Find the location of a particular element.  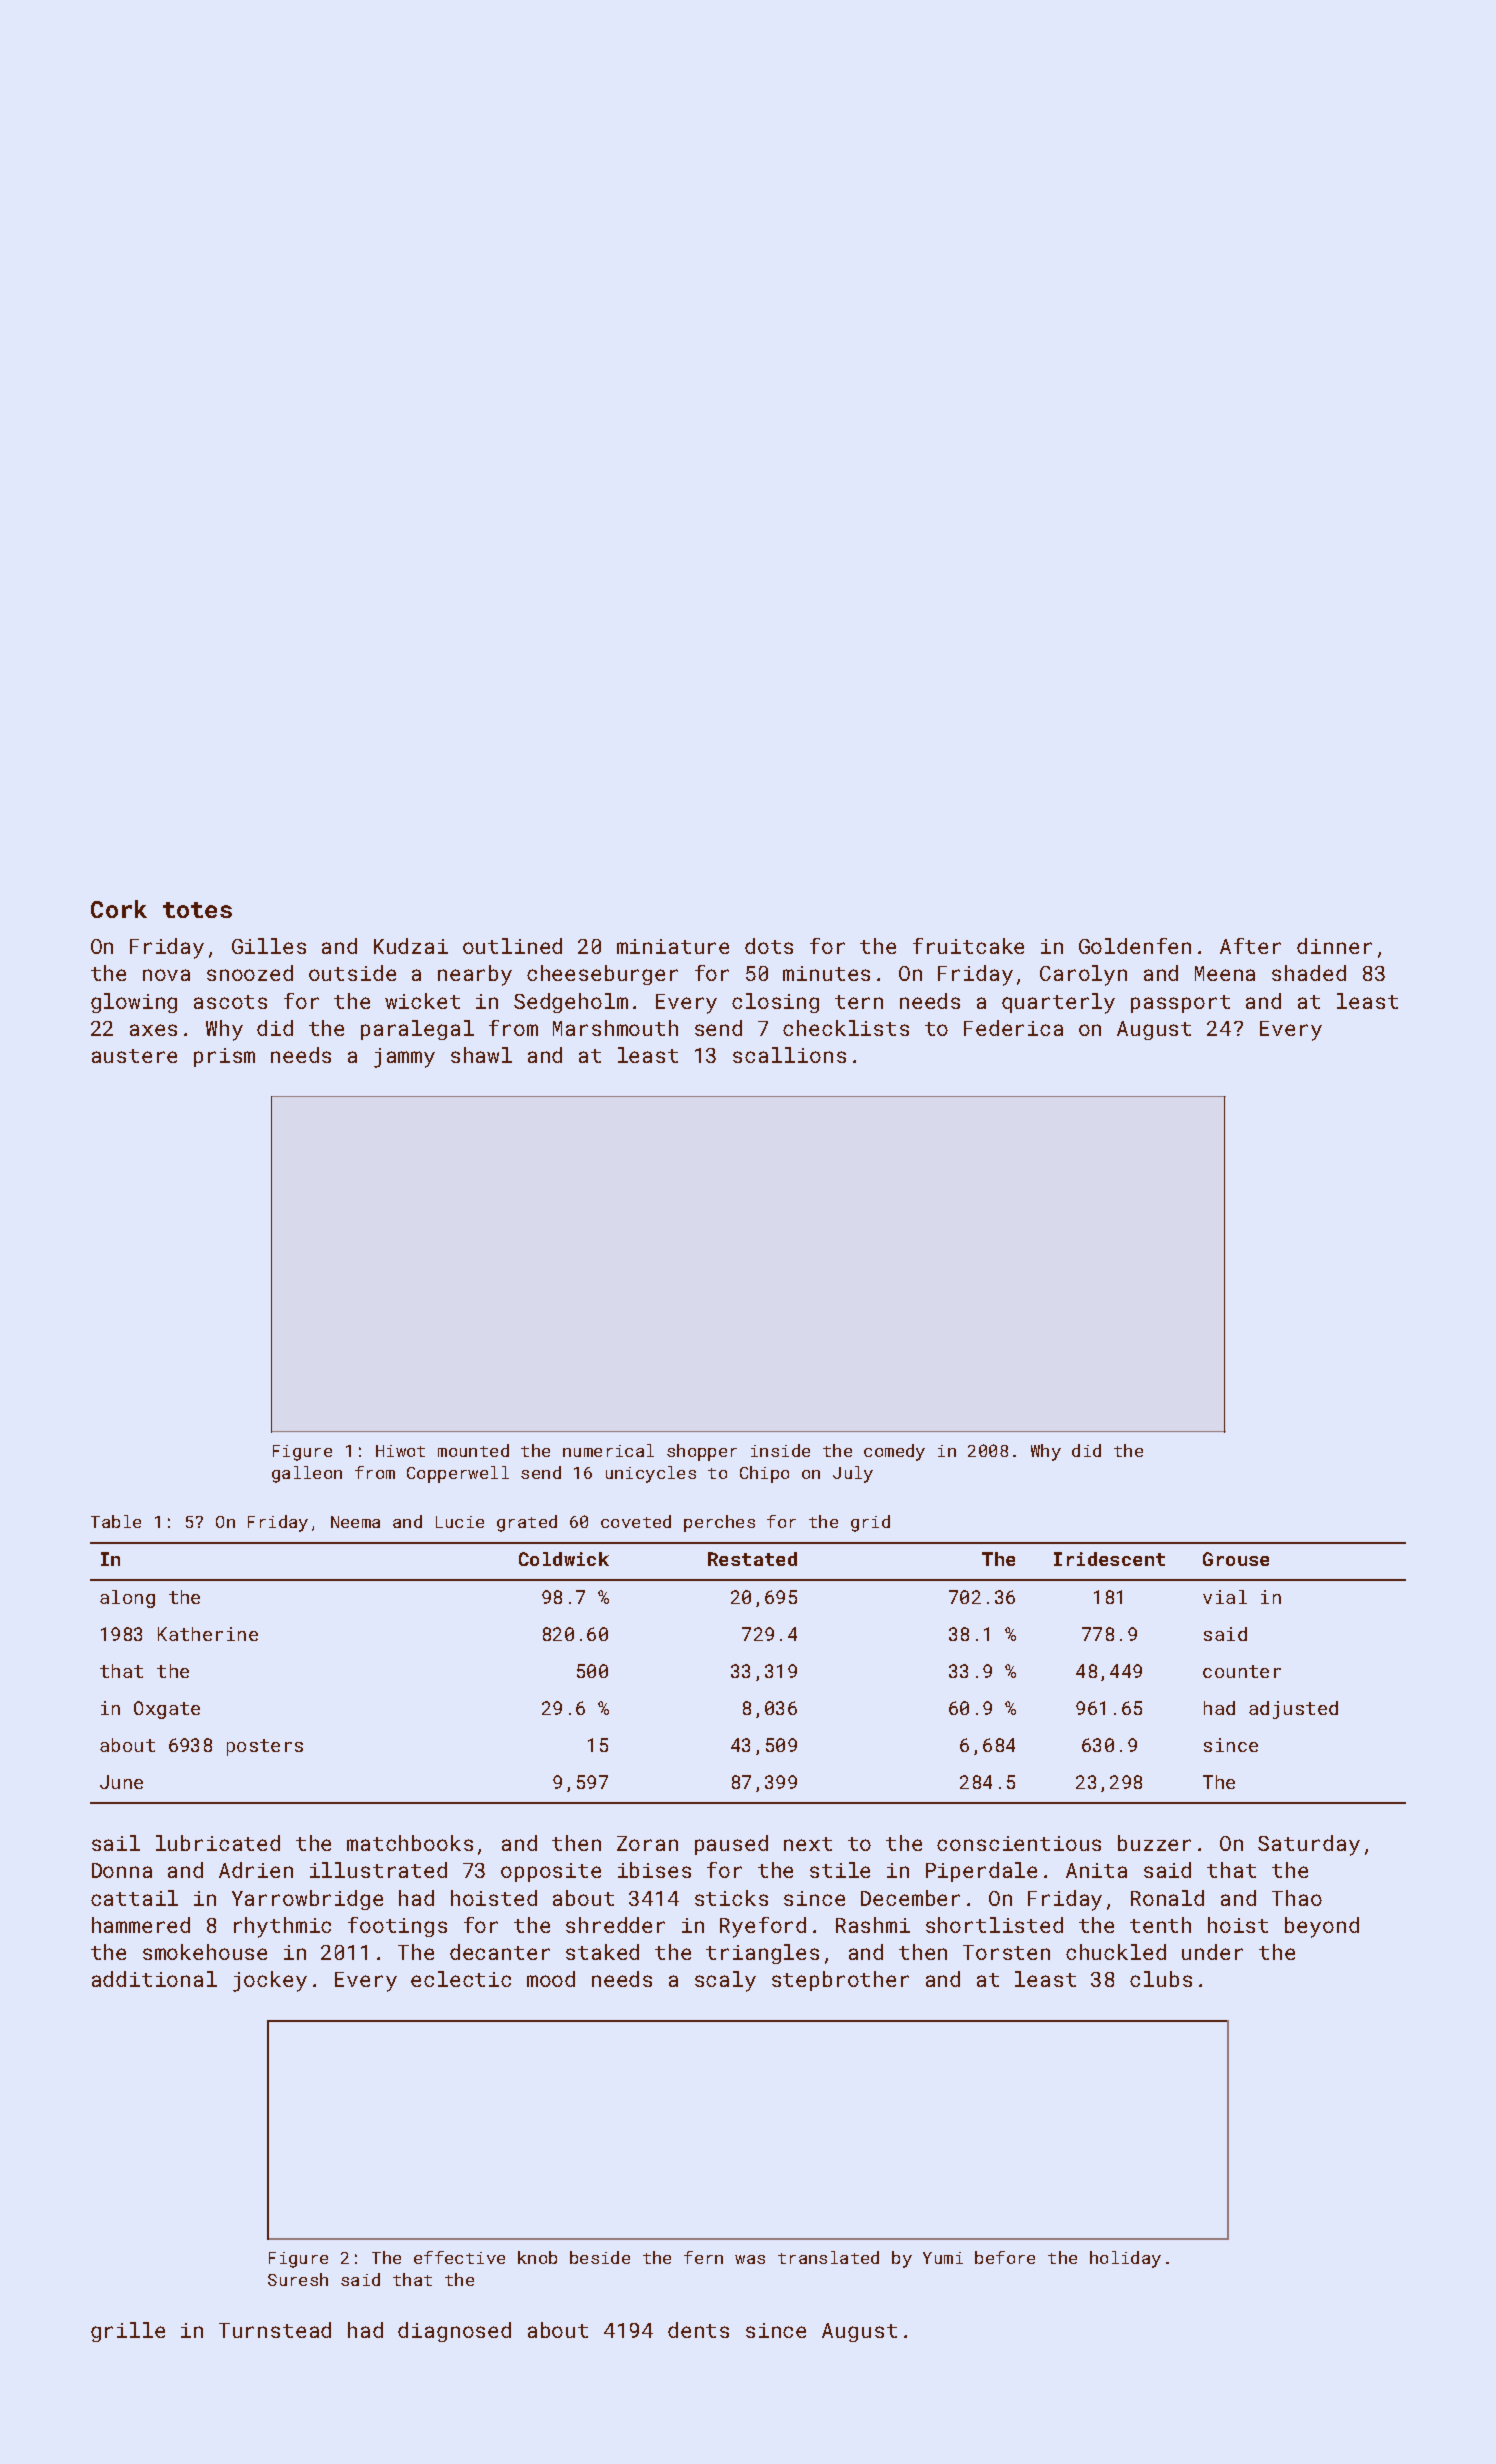

totes is located at coordinates (197, 910).
